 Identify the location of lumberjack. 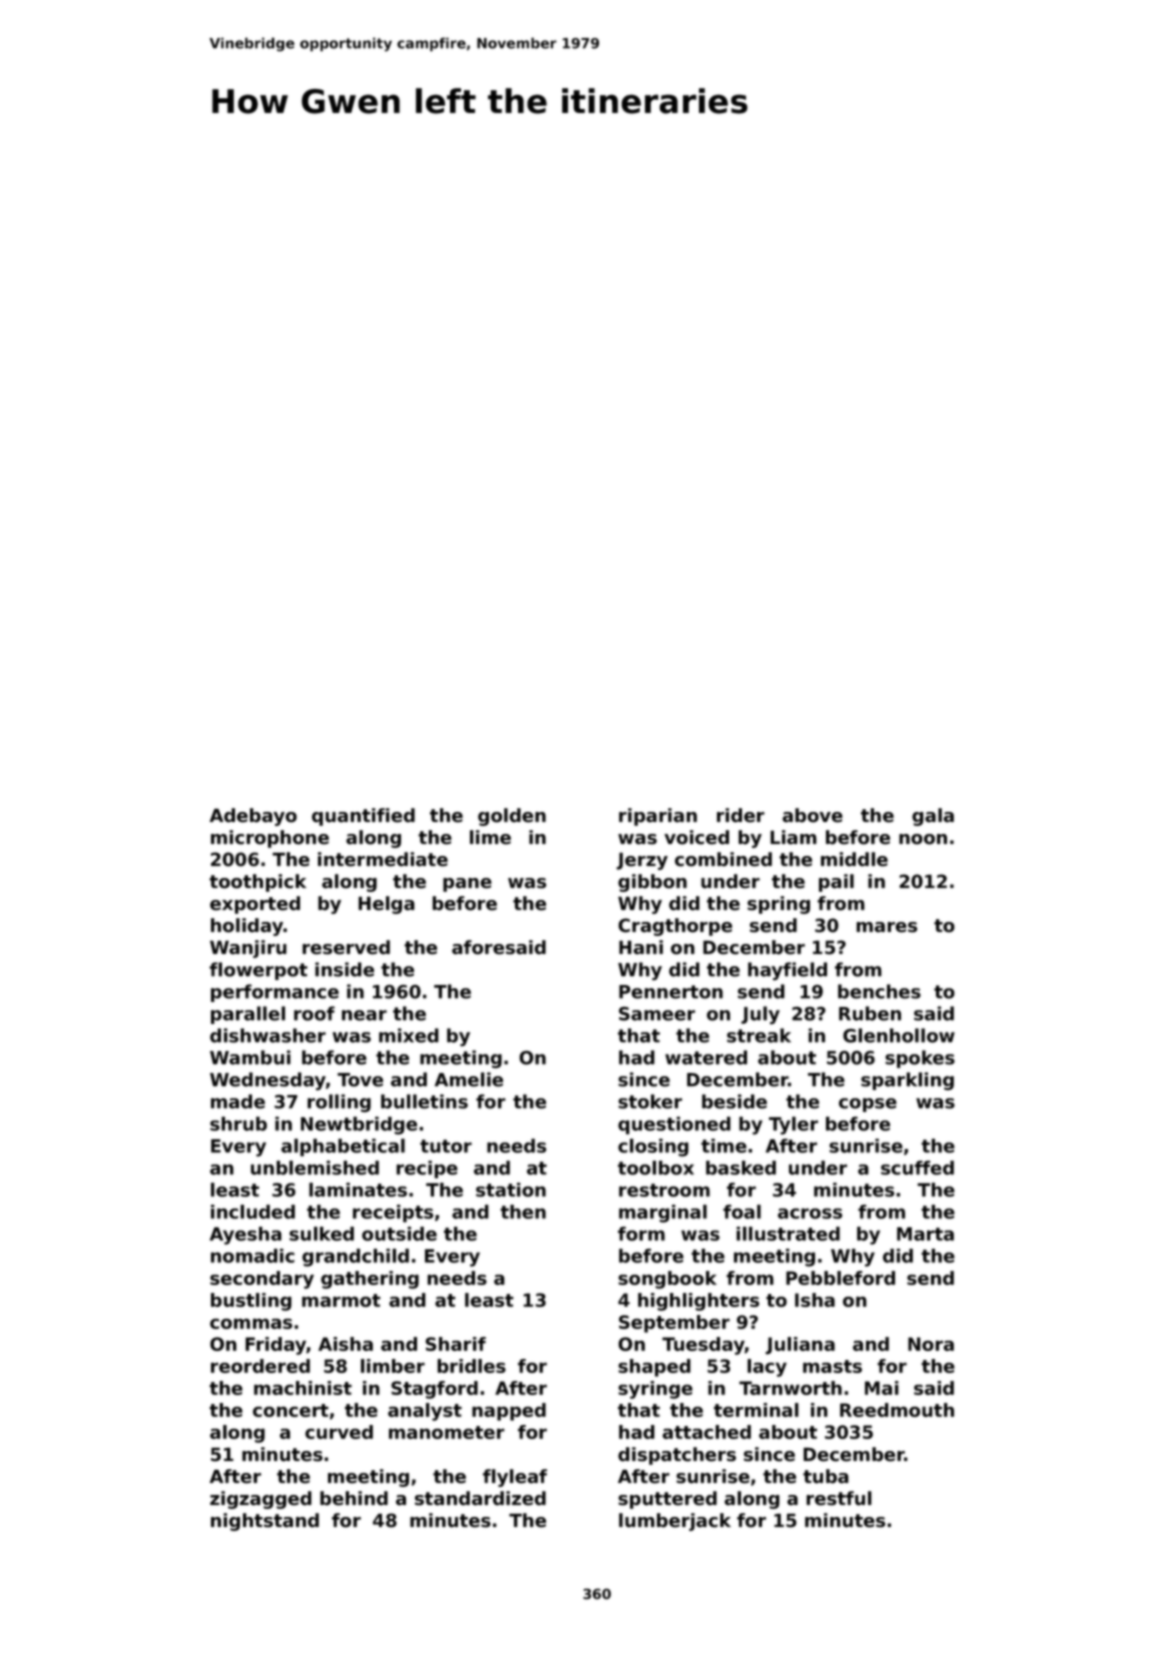
(675, 1522).
